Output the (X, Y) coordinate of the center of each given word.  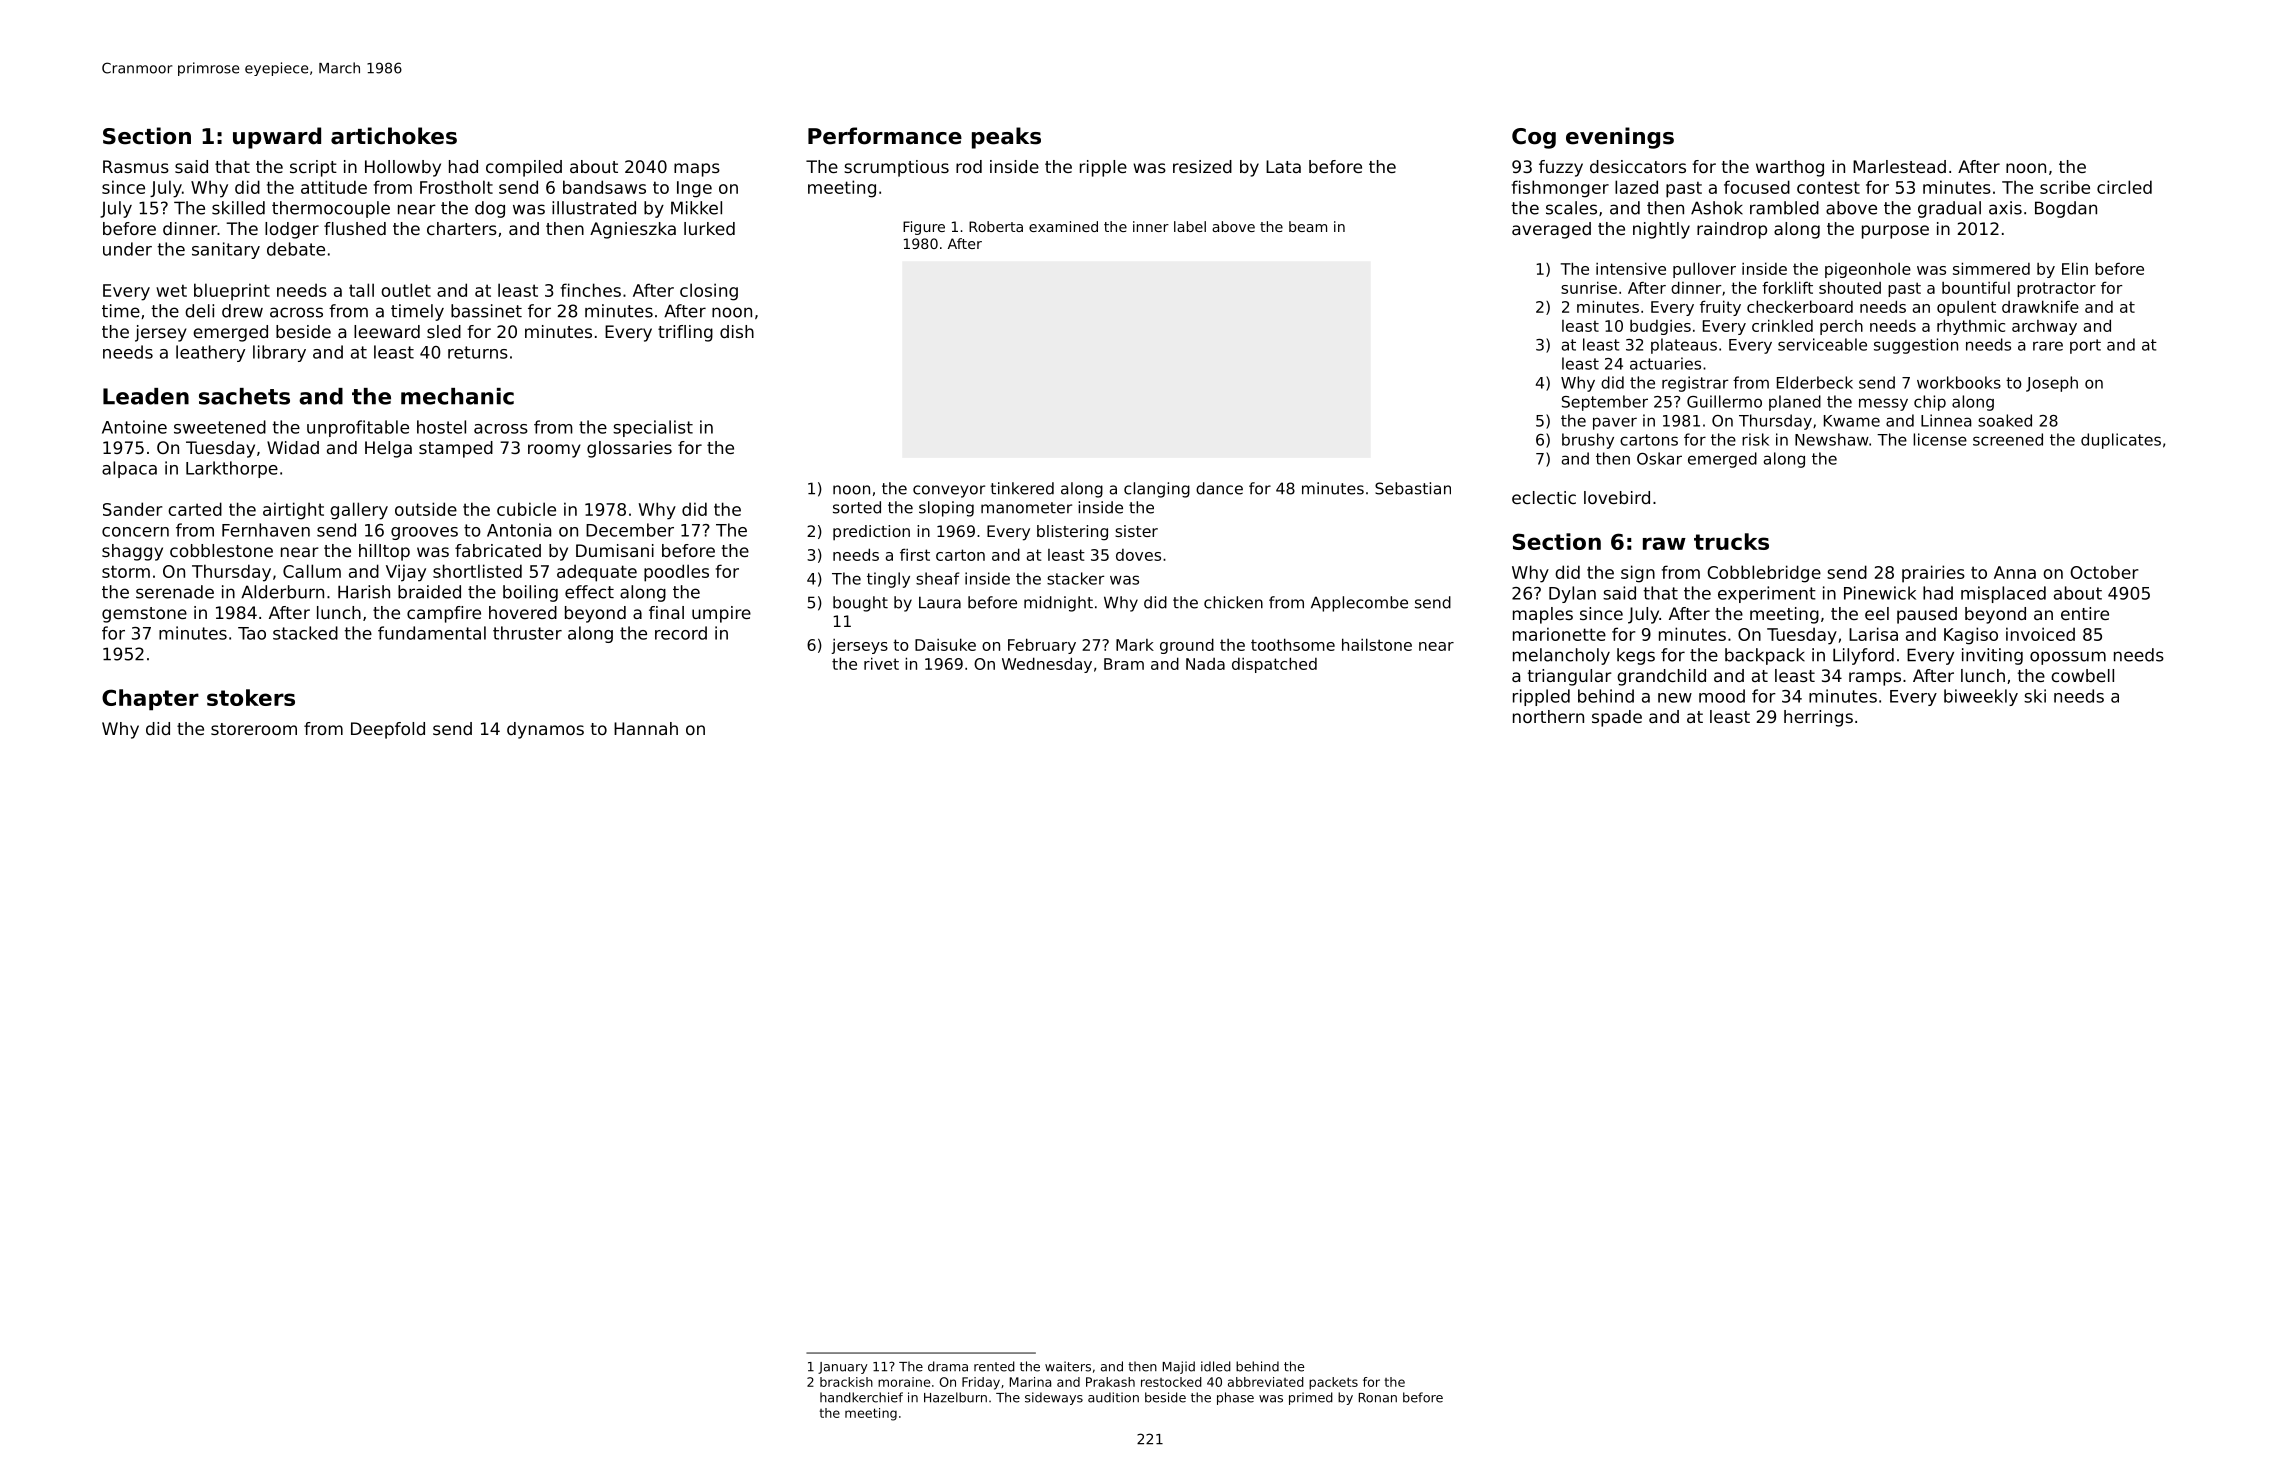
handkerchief (861, 1397)
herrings (1818, 718)
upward (277, 138)
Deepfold (388, 730)
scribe (2065, 187)
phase (1235, 1398)
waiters (1068, 1366)
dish (737, 331)
